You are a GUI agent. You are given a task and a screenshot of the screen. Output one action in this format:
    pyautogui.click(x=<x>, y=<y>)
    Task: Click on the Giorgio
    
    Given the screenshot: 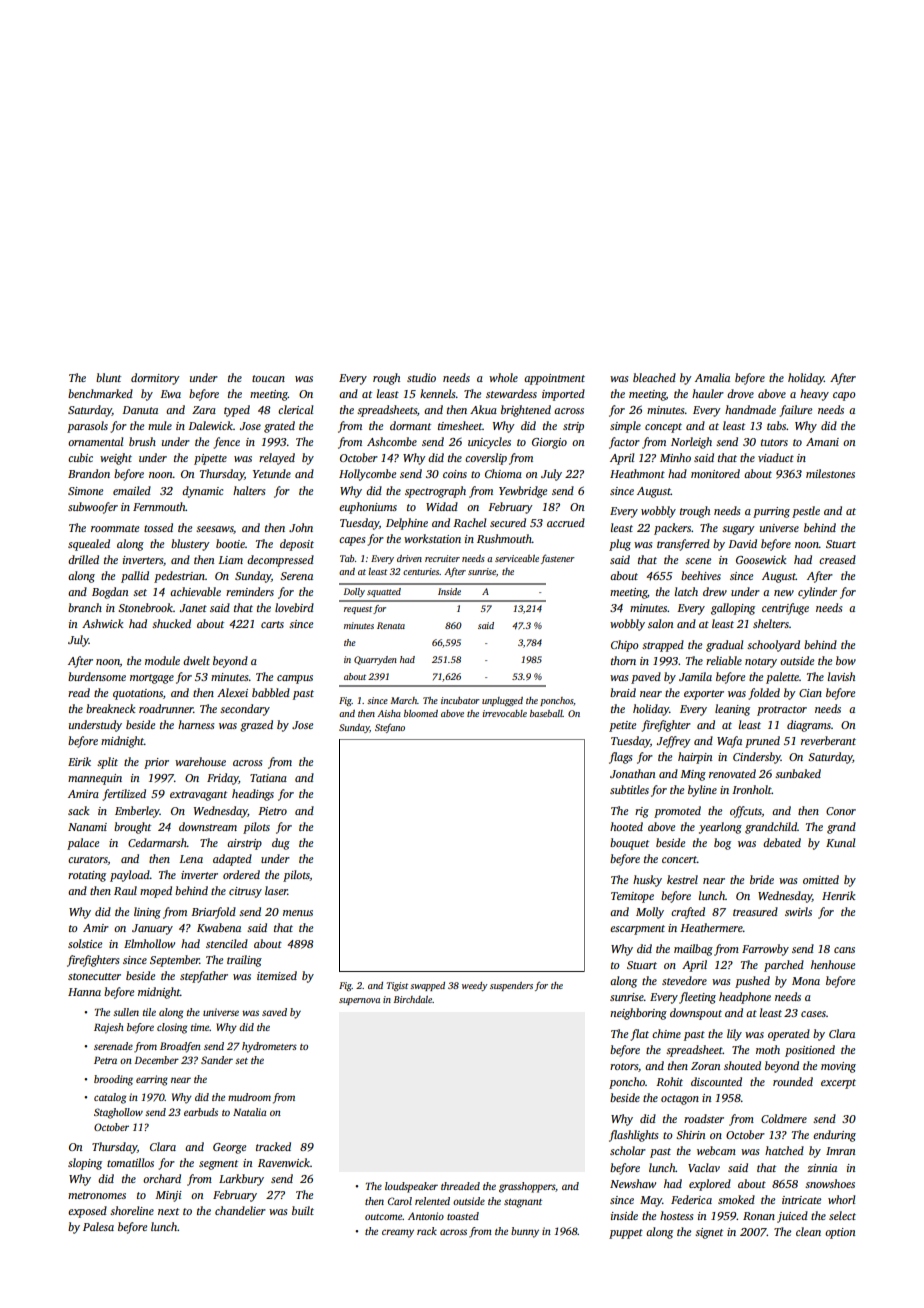 What is the action you would take?
    pyautogui.click(x=549, y=443)
